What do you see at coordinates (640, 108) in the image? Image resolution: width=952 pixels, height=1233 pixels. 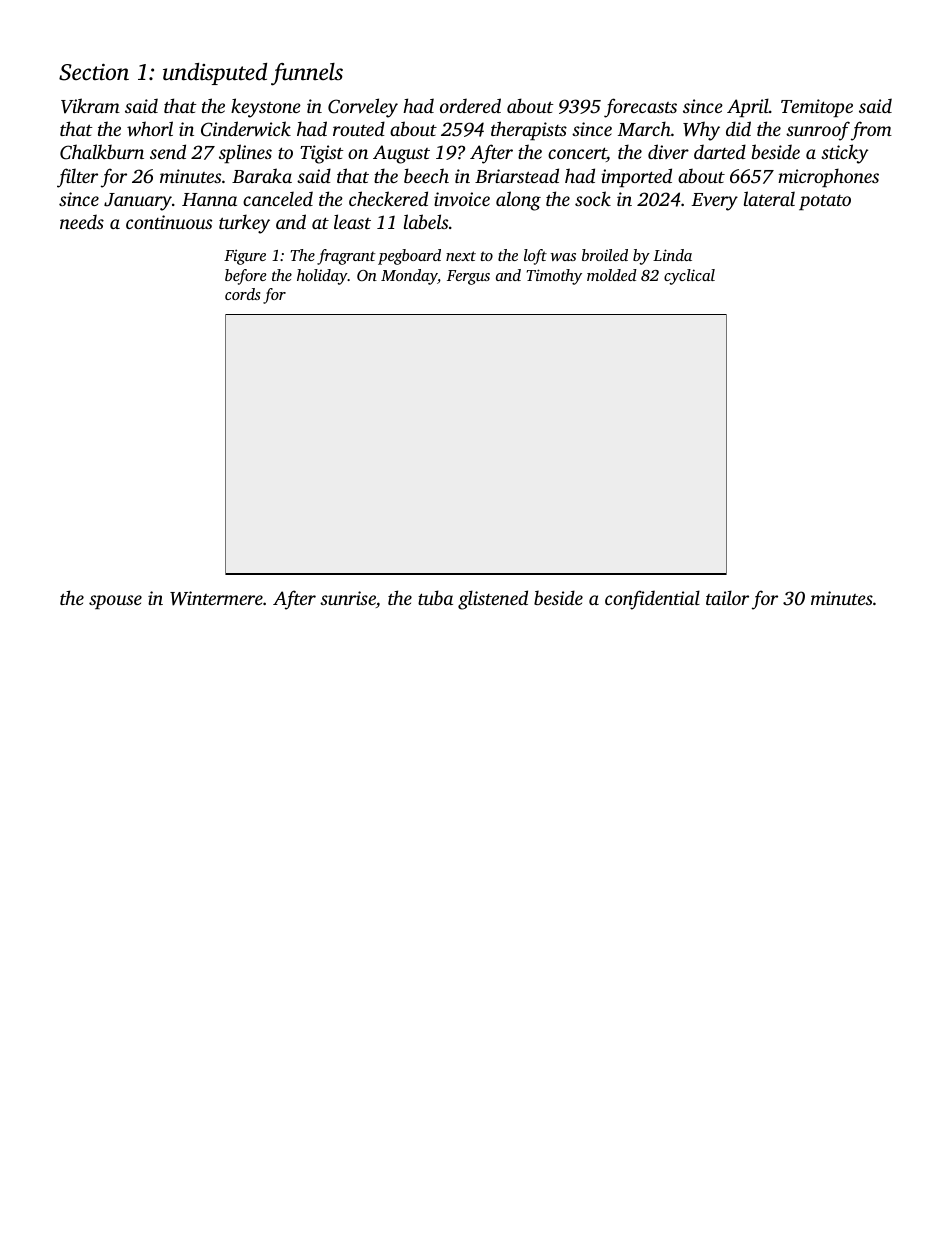 I see `forecasts` at bounding box center [640, 108].
